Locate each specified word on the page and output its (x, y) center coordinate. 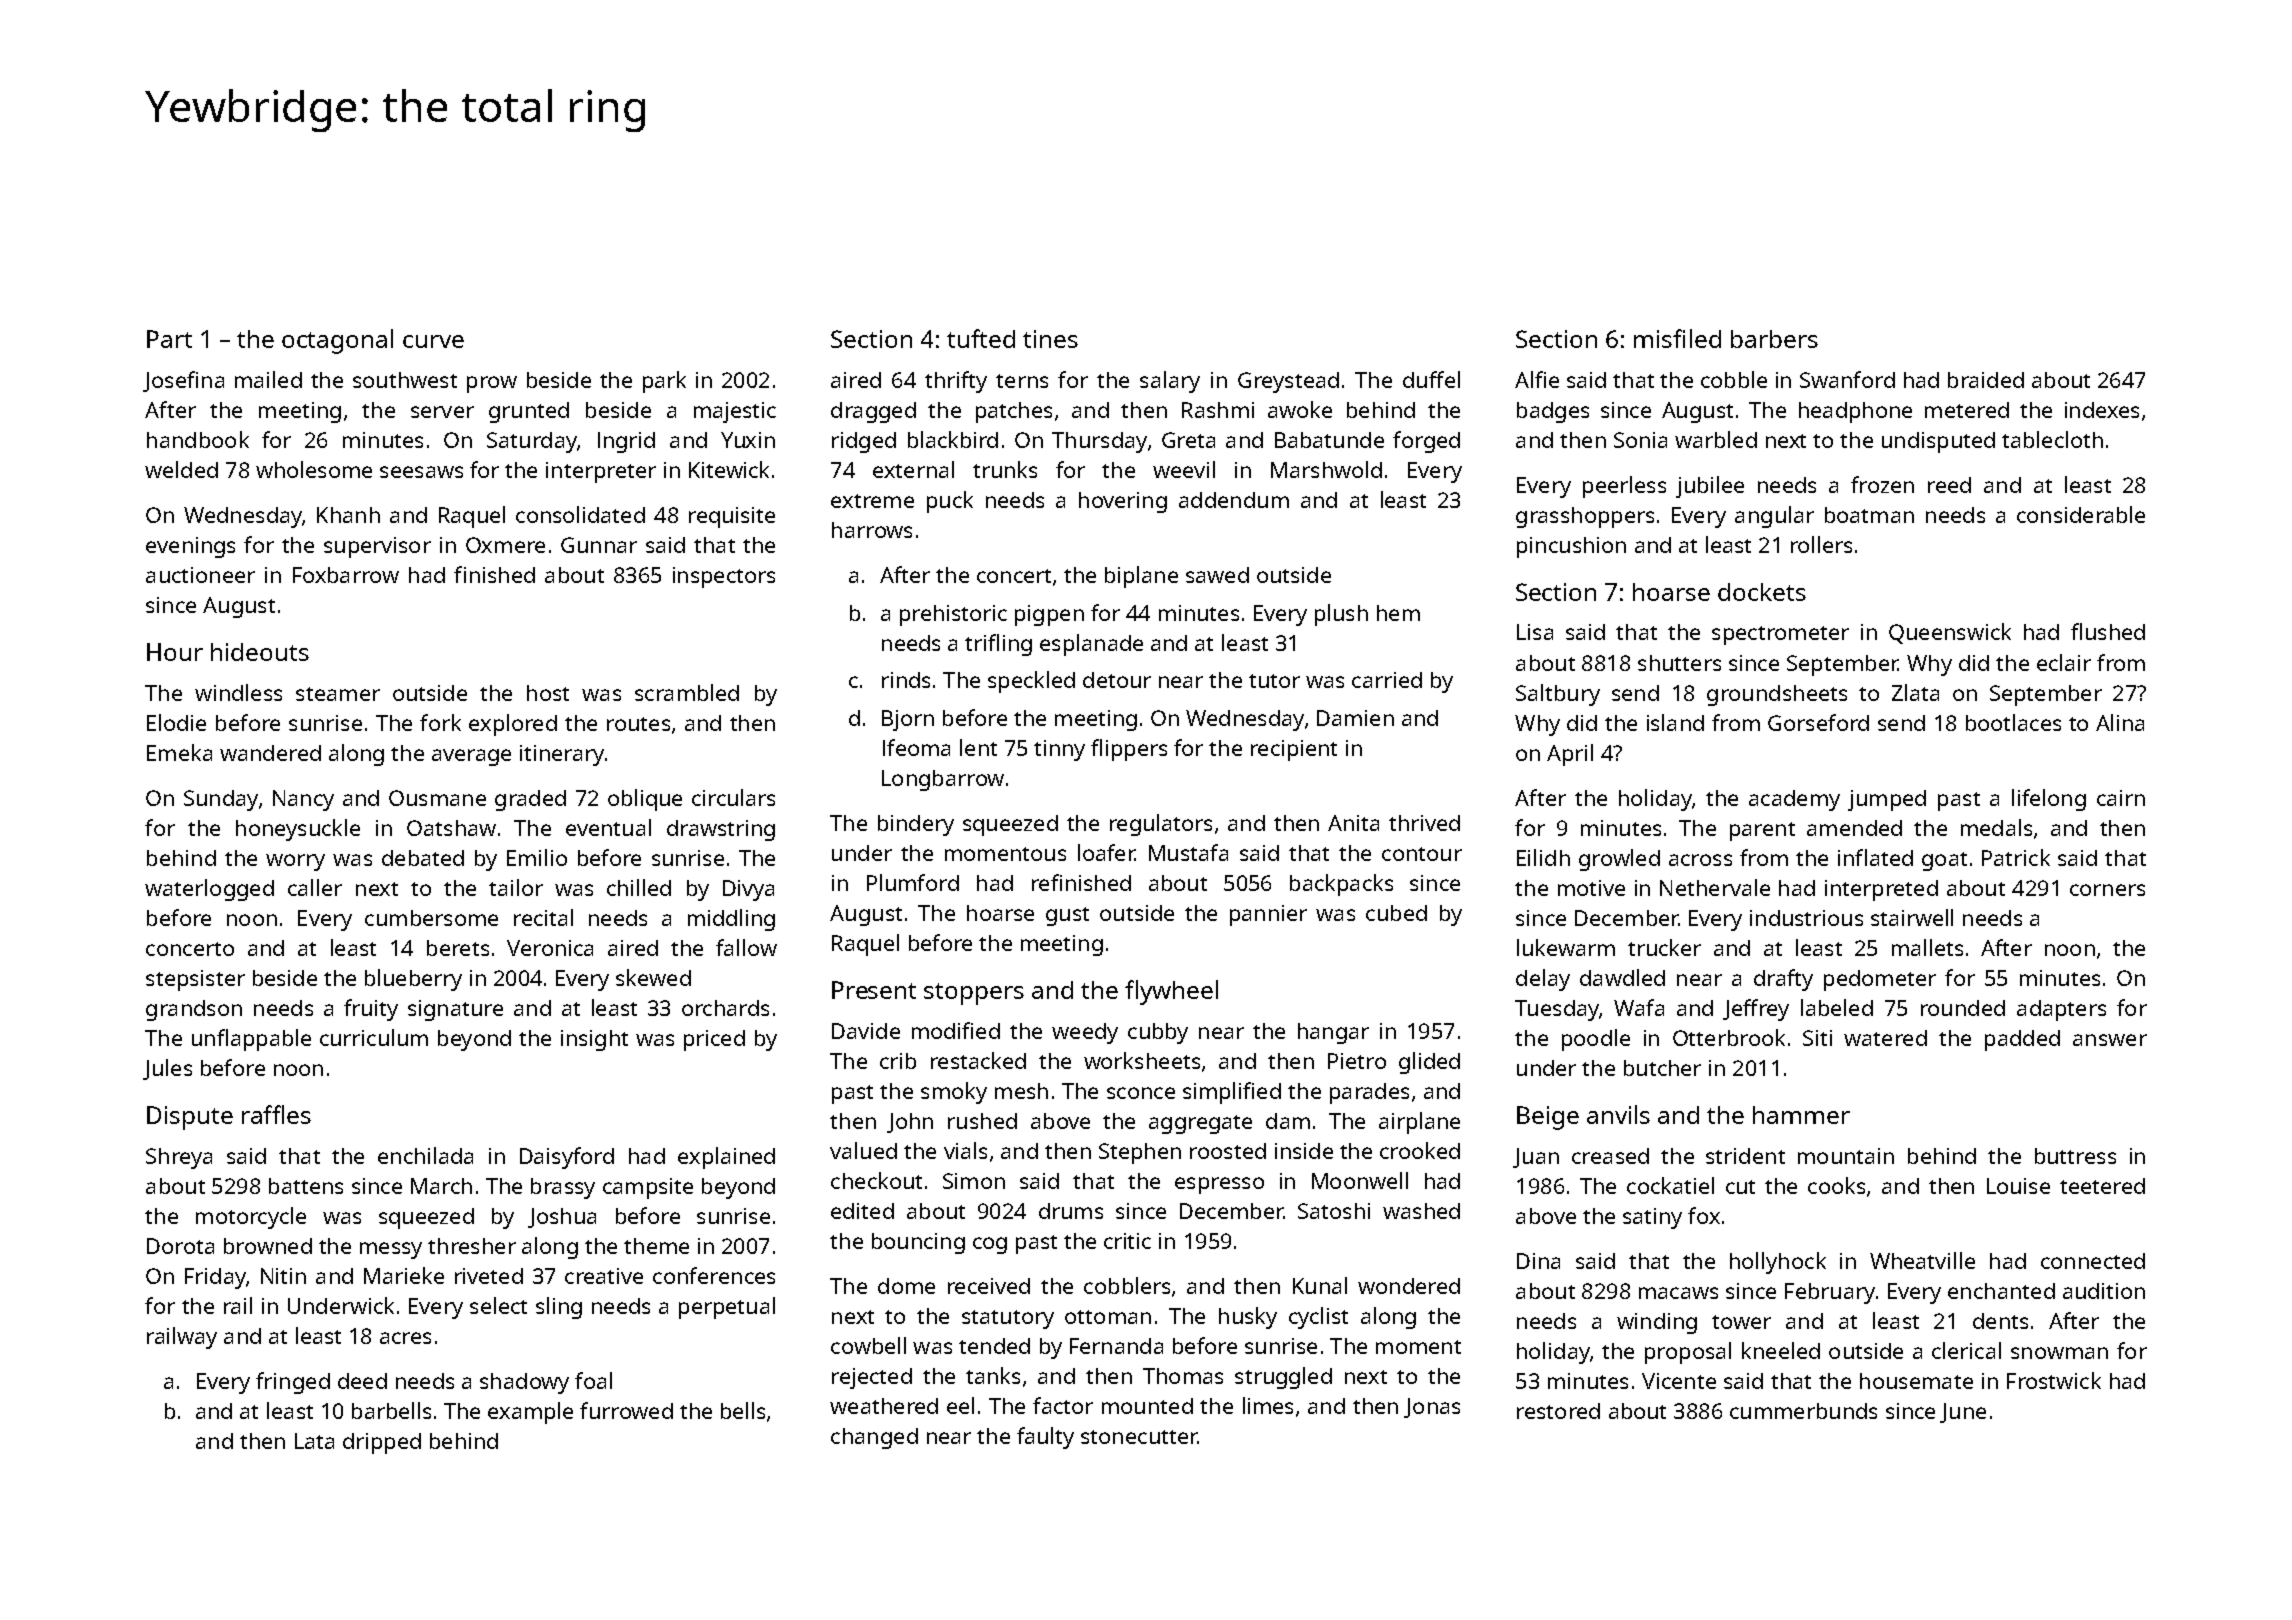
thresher (472, 1246)
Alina (2120, 722)
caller (315, 887)
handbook (198, 439)
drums (1071, 1211)
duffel (1431, 379)
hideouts (260, 652)
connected (2093, 1261)
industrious (1806, 918)
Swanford (1847, 379)
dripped (382, 1443)
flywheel (1171, 992)
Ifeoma (916, 747)
